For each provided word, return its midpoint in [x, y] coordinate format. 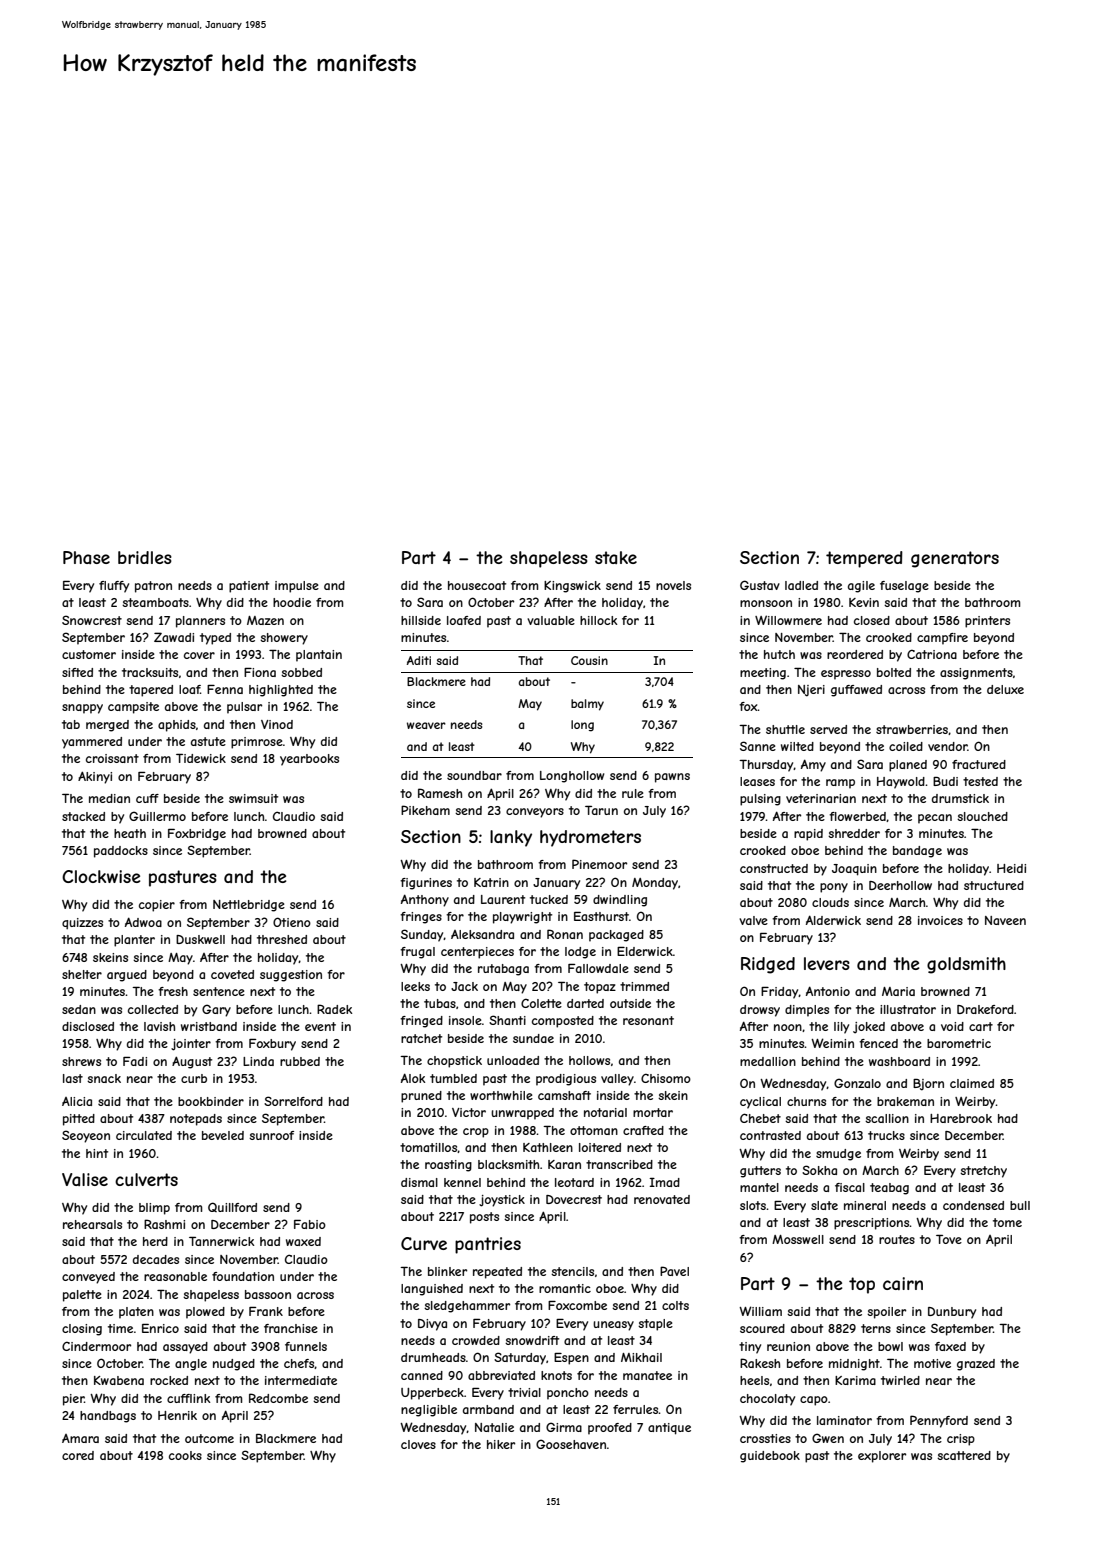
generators [955, 559]
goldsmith [966, 965]
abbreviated [501, 1375]
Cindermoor [96, 1346]
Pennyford [939, 1421]
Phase [86, 557]
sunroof [271, 1135]
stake [616, 557]
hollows [589, 1060]
